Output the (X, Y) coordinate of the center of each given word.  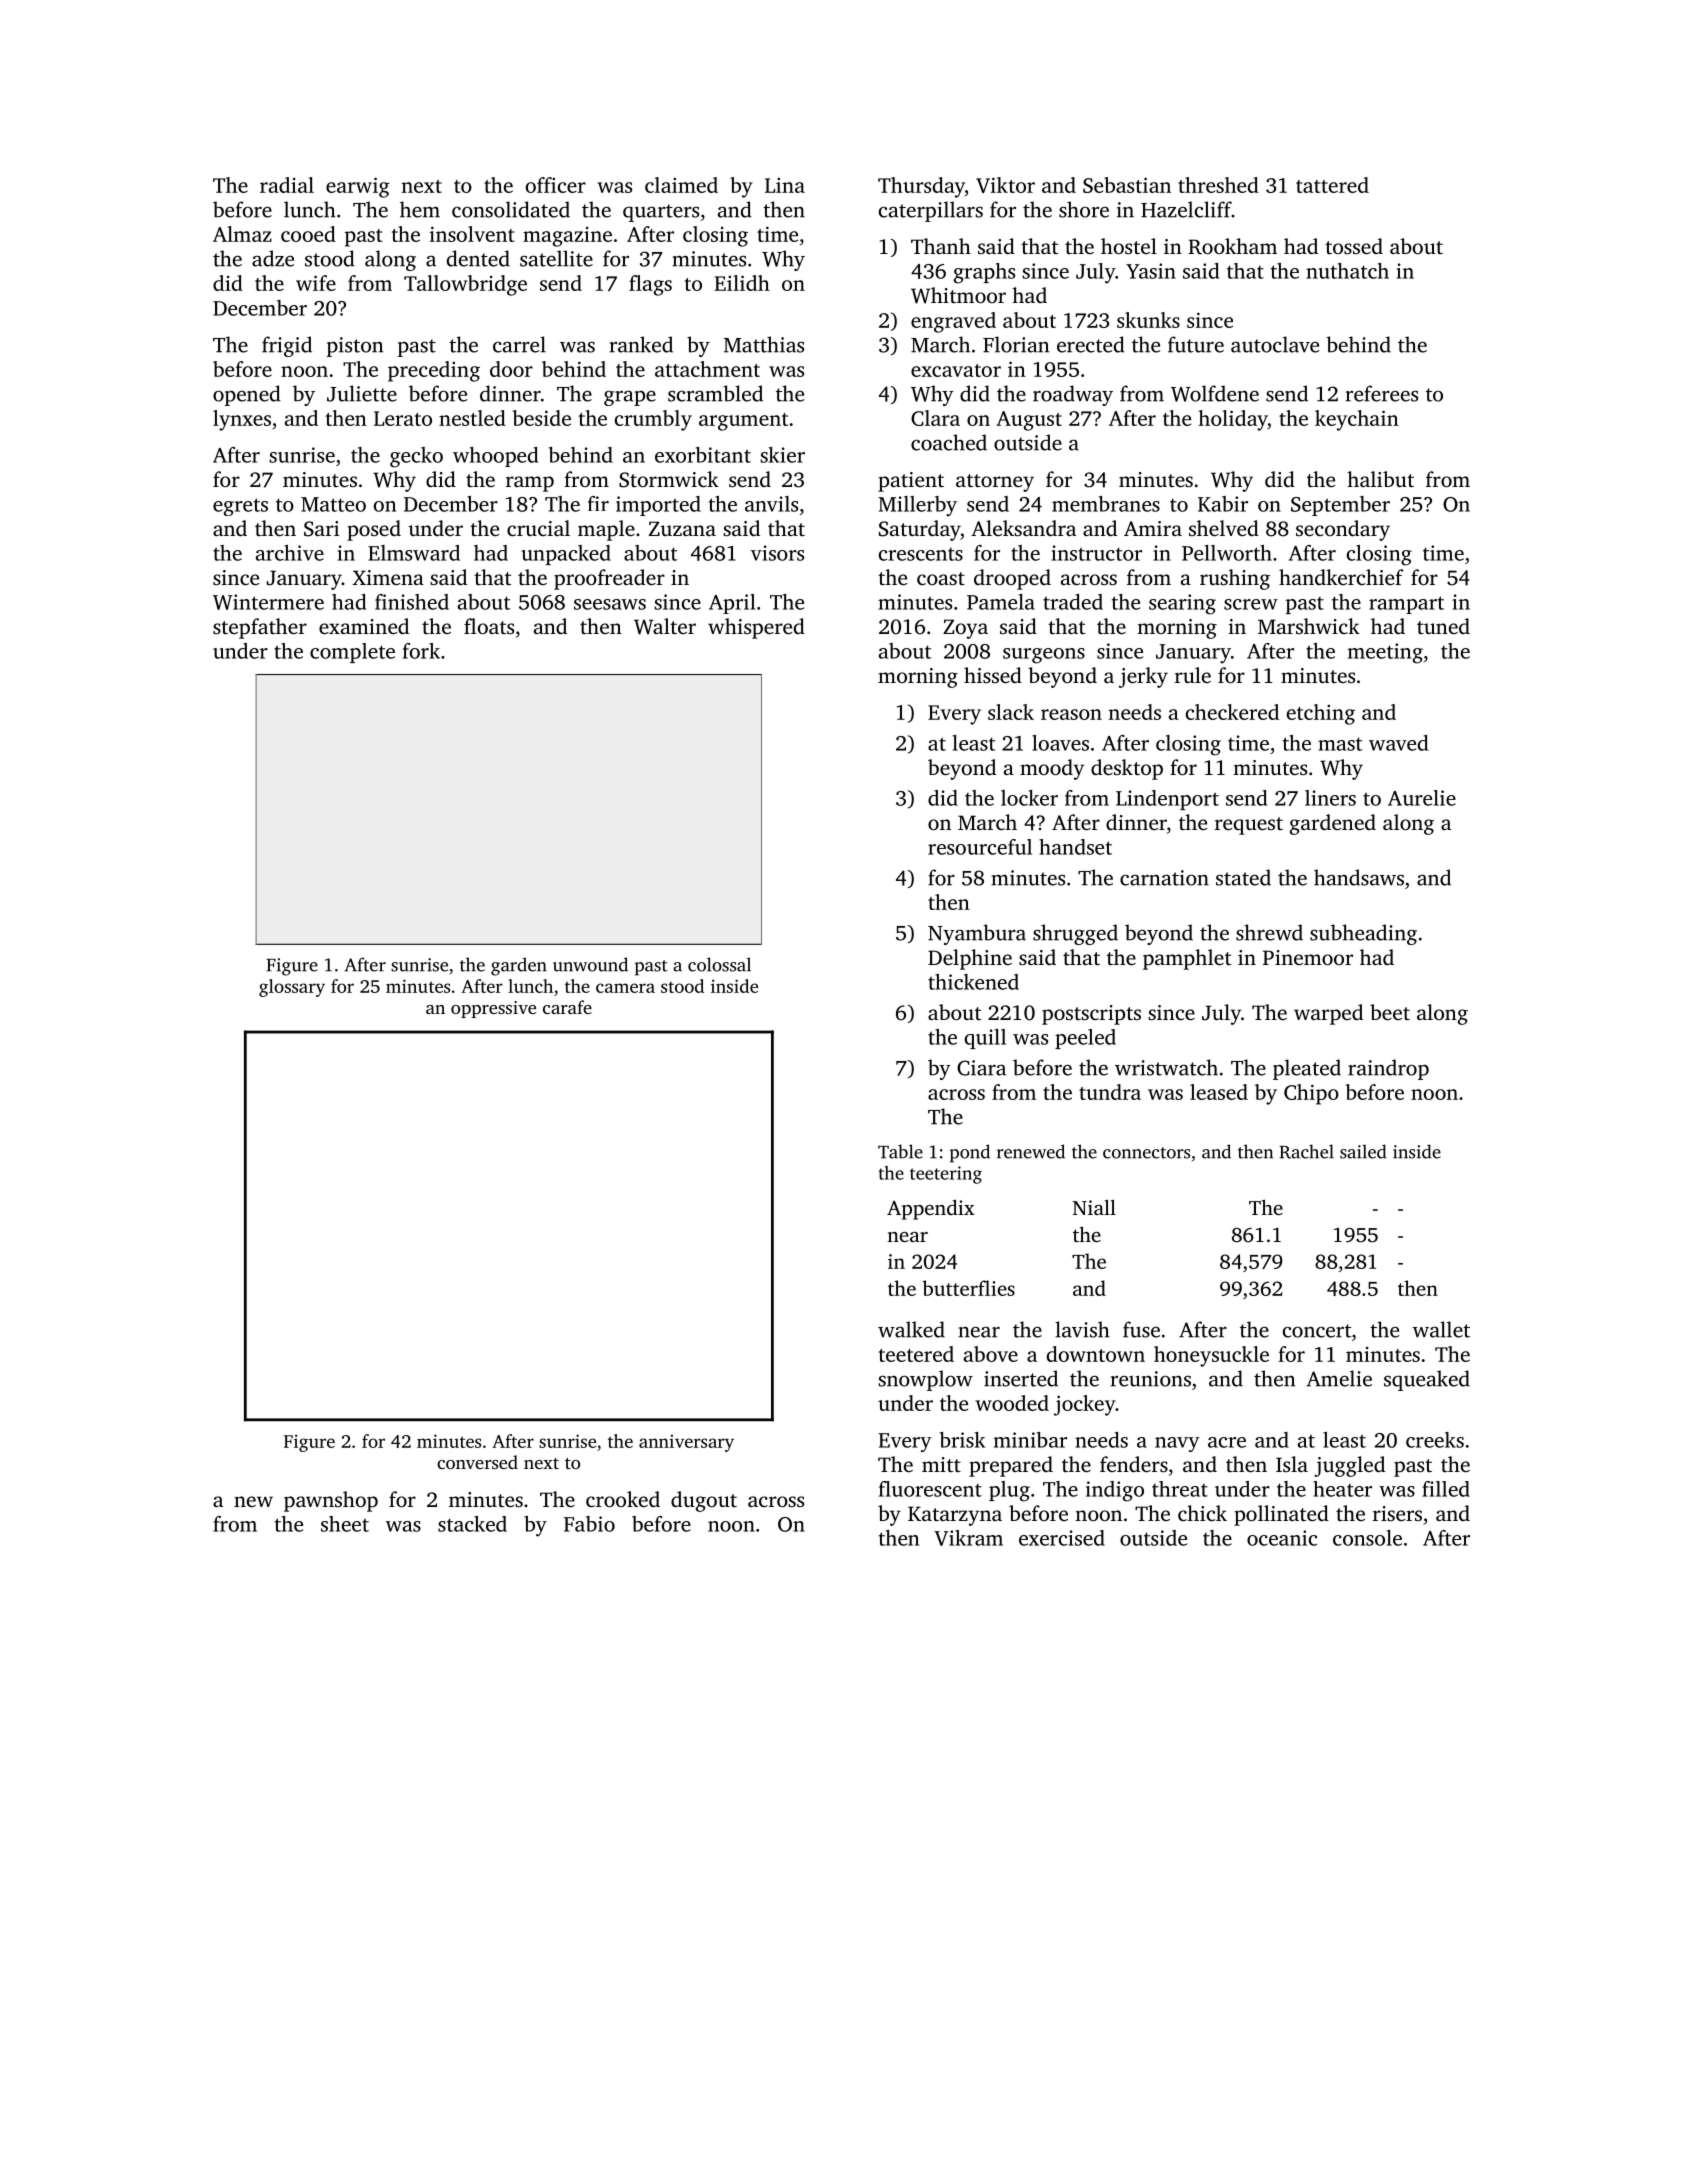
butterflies (968, 1288)
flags (650, 285)
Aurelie (1422, 798)
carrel (519, 344)
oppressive (493, 1009)
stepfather (260, 628)
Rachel (1306, 1151)
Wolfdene (1215, 393)
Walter (665, 626)
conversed (477, 1462)
